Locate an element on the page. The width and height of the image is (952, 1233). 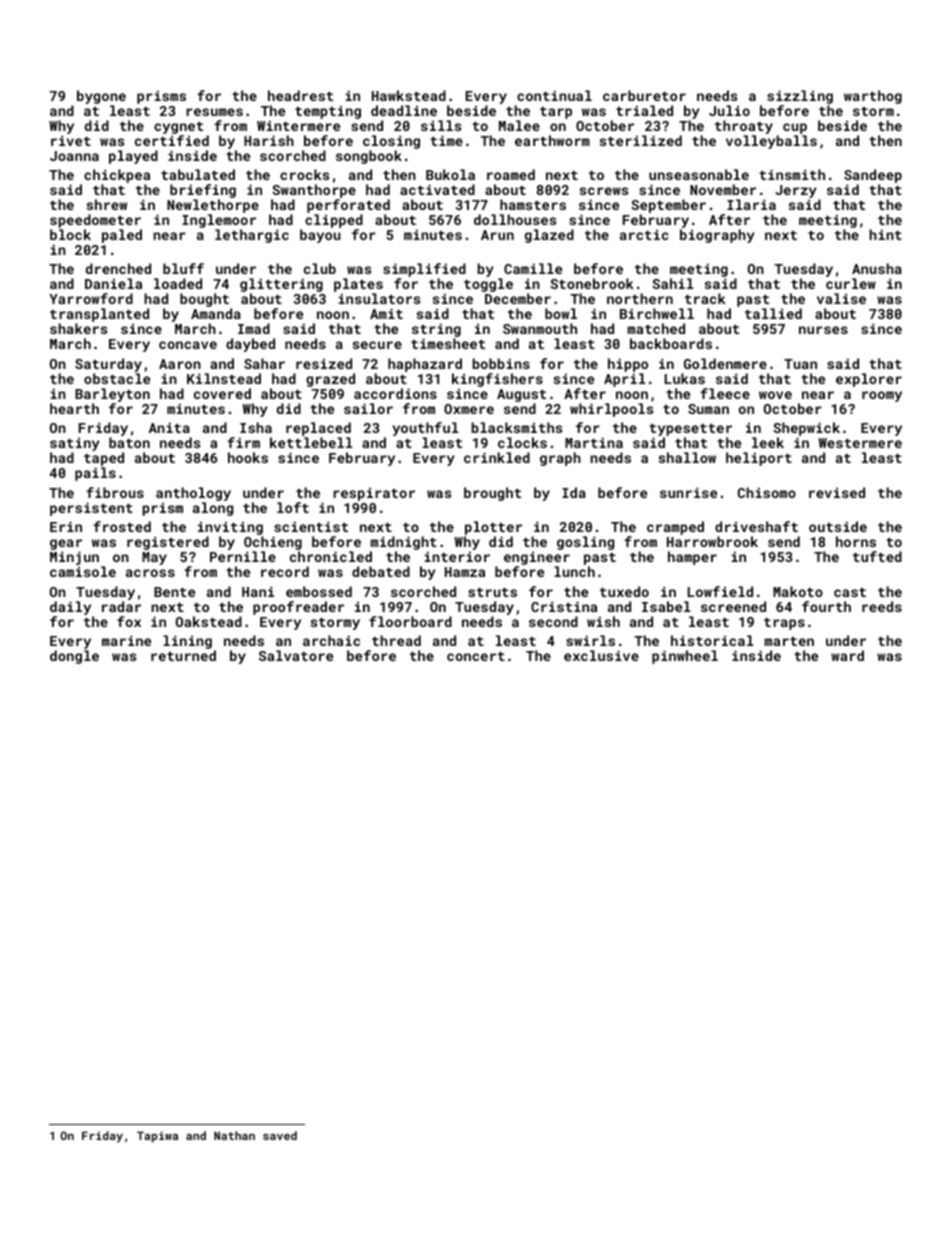
resumes is located at coordinates (214, 112).
